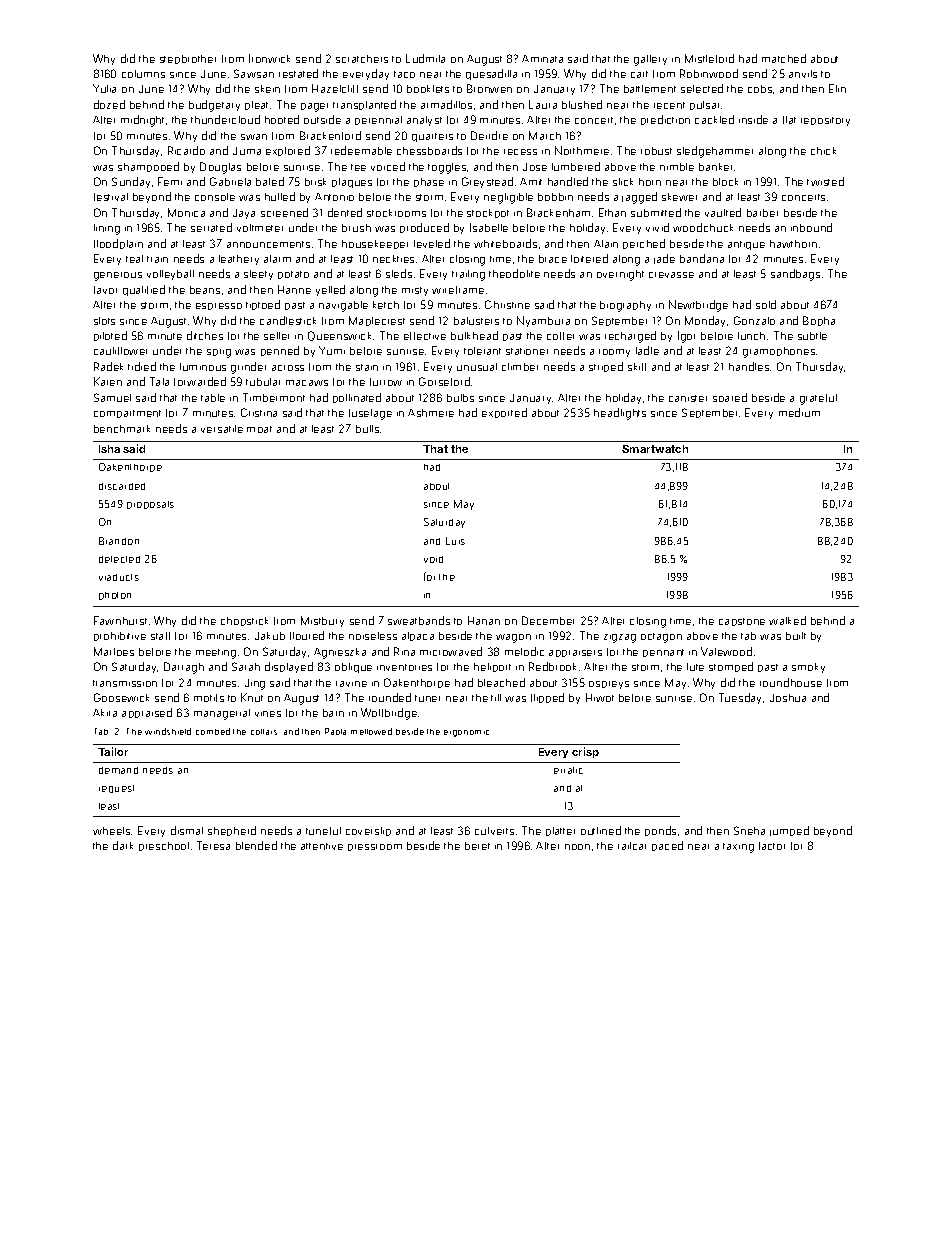  What do you see at coordinates (466, 733) in the image?
I see `ergonomic` at bounding box center [466, 733].
